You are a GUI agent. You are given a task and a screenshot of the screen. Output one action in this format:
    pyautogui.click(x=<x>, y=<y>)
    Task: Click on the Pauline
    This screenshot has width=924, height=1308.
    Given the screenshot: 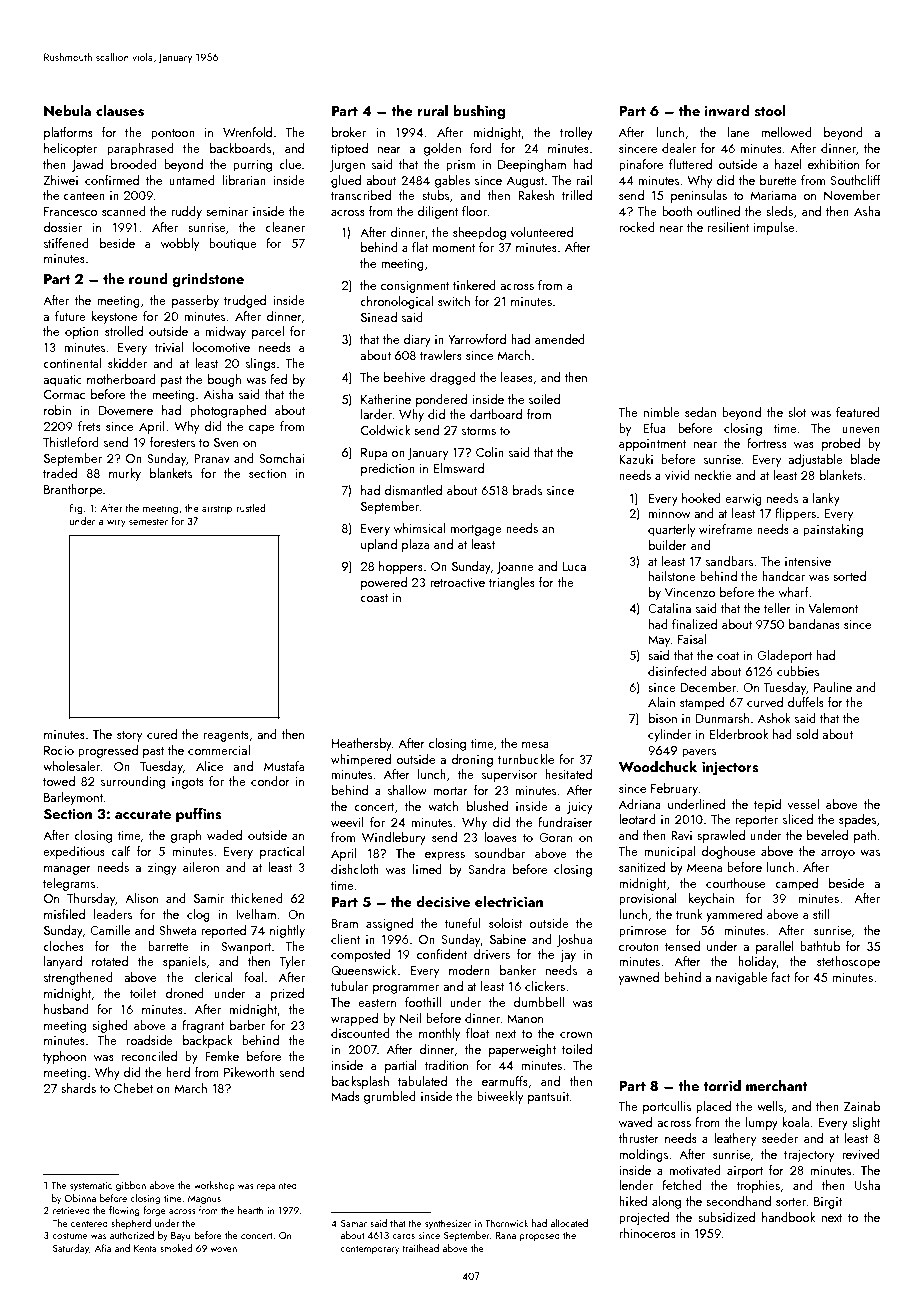 What is the action you would take?
    pyautogui.click(x=833, y=687)
